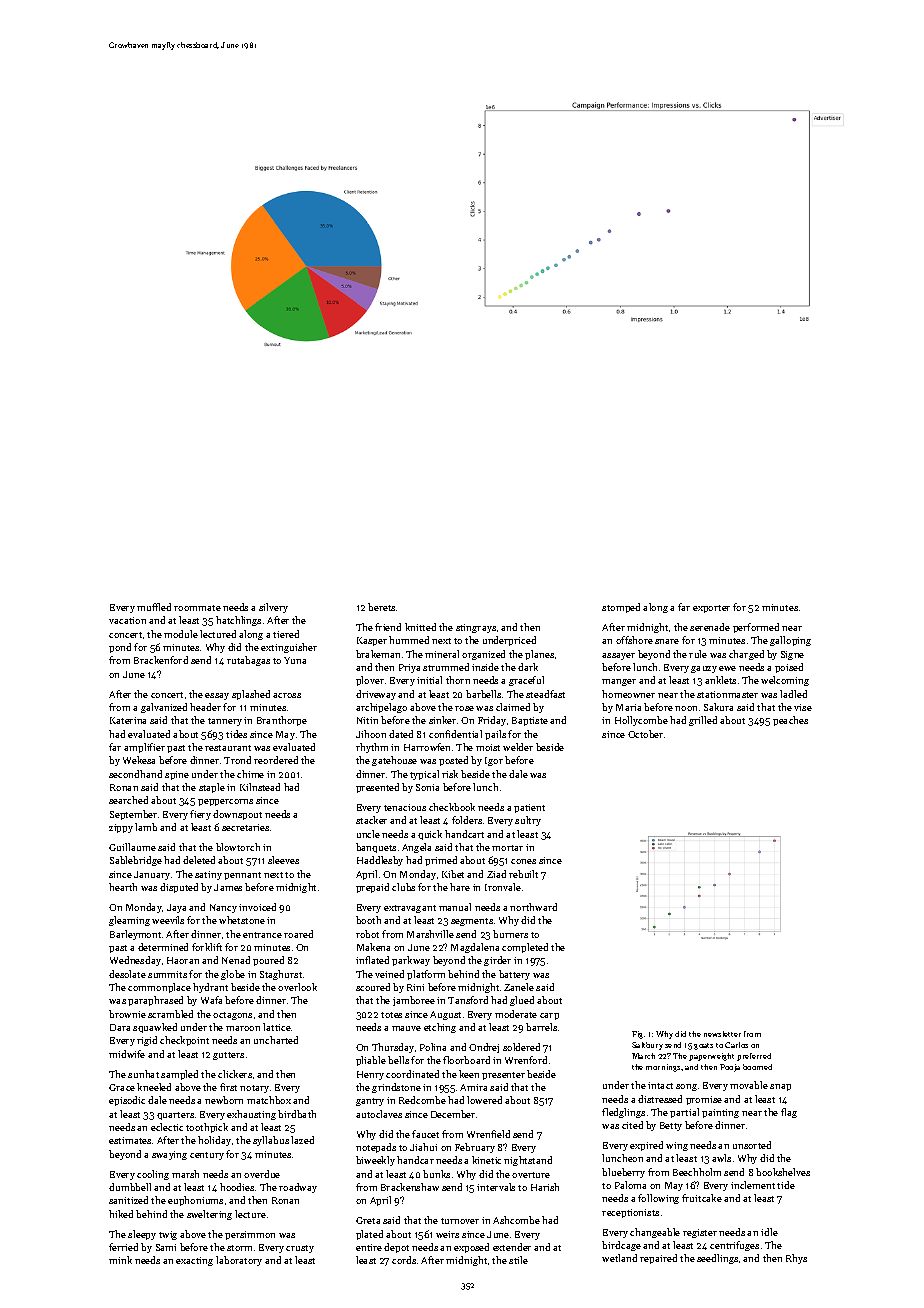  What do you see at coordinates (496, 874) in the image?
I see `Ziad` at bounding box center [496, 874].
